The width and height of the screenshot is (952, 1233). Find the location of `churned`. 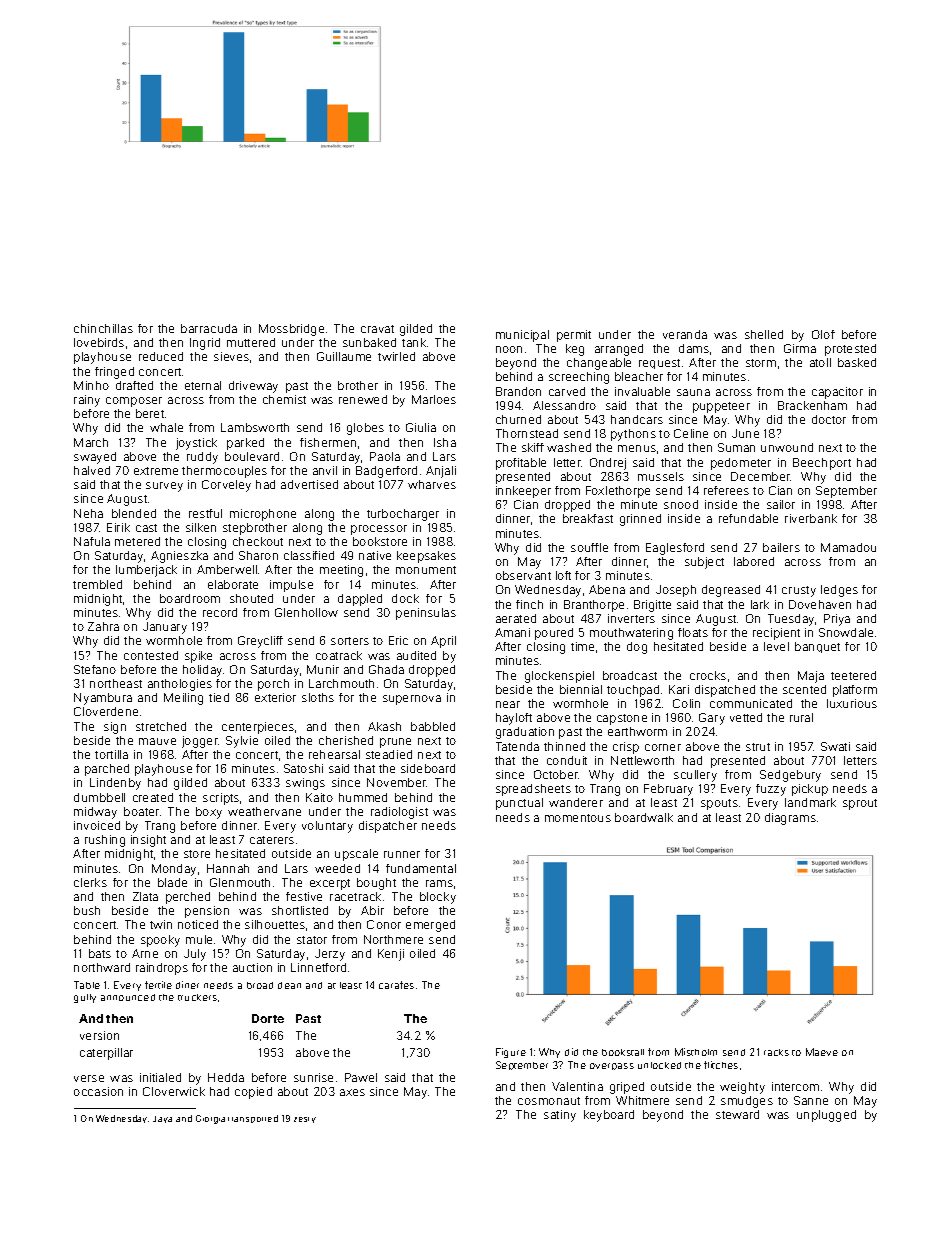

churned is located at coordinates (518, 419).
